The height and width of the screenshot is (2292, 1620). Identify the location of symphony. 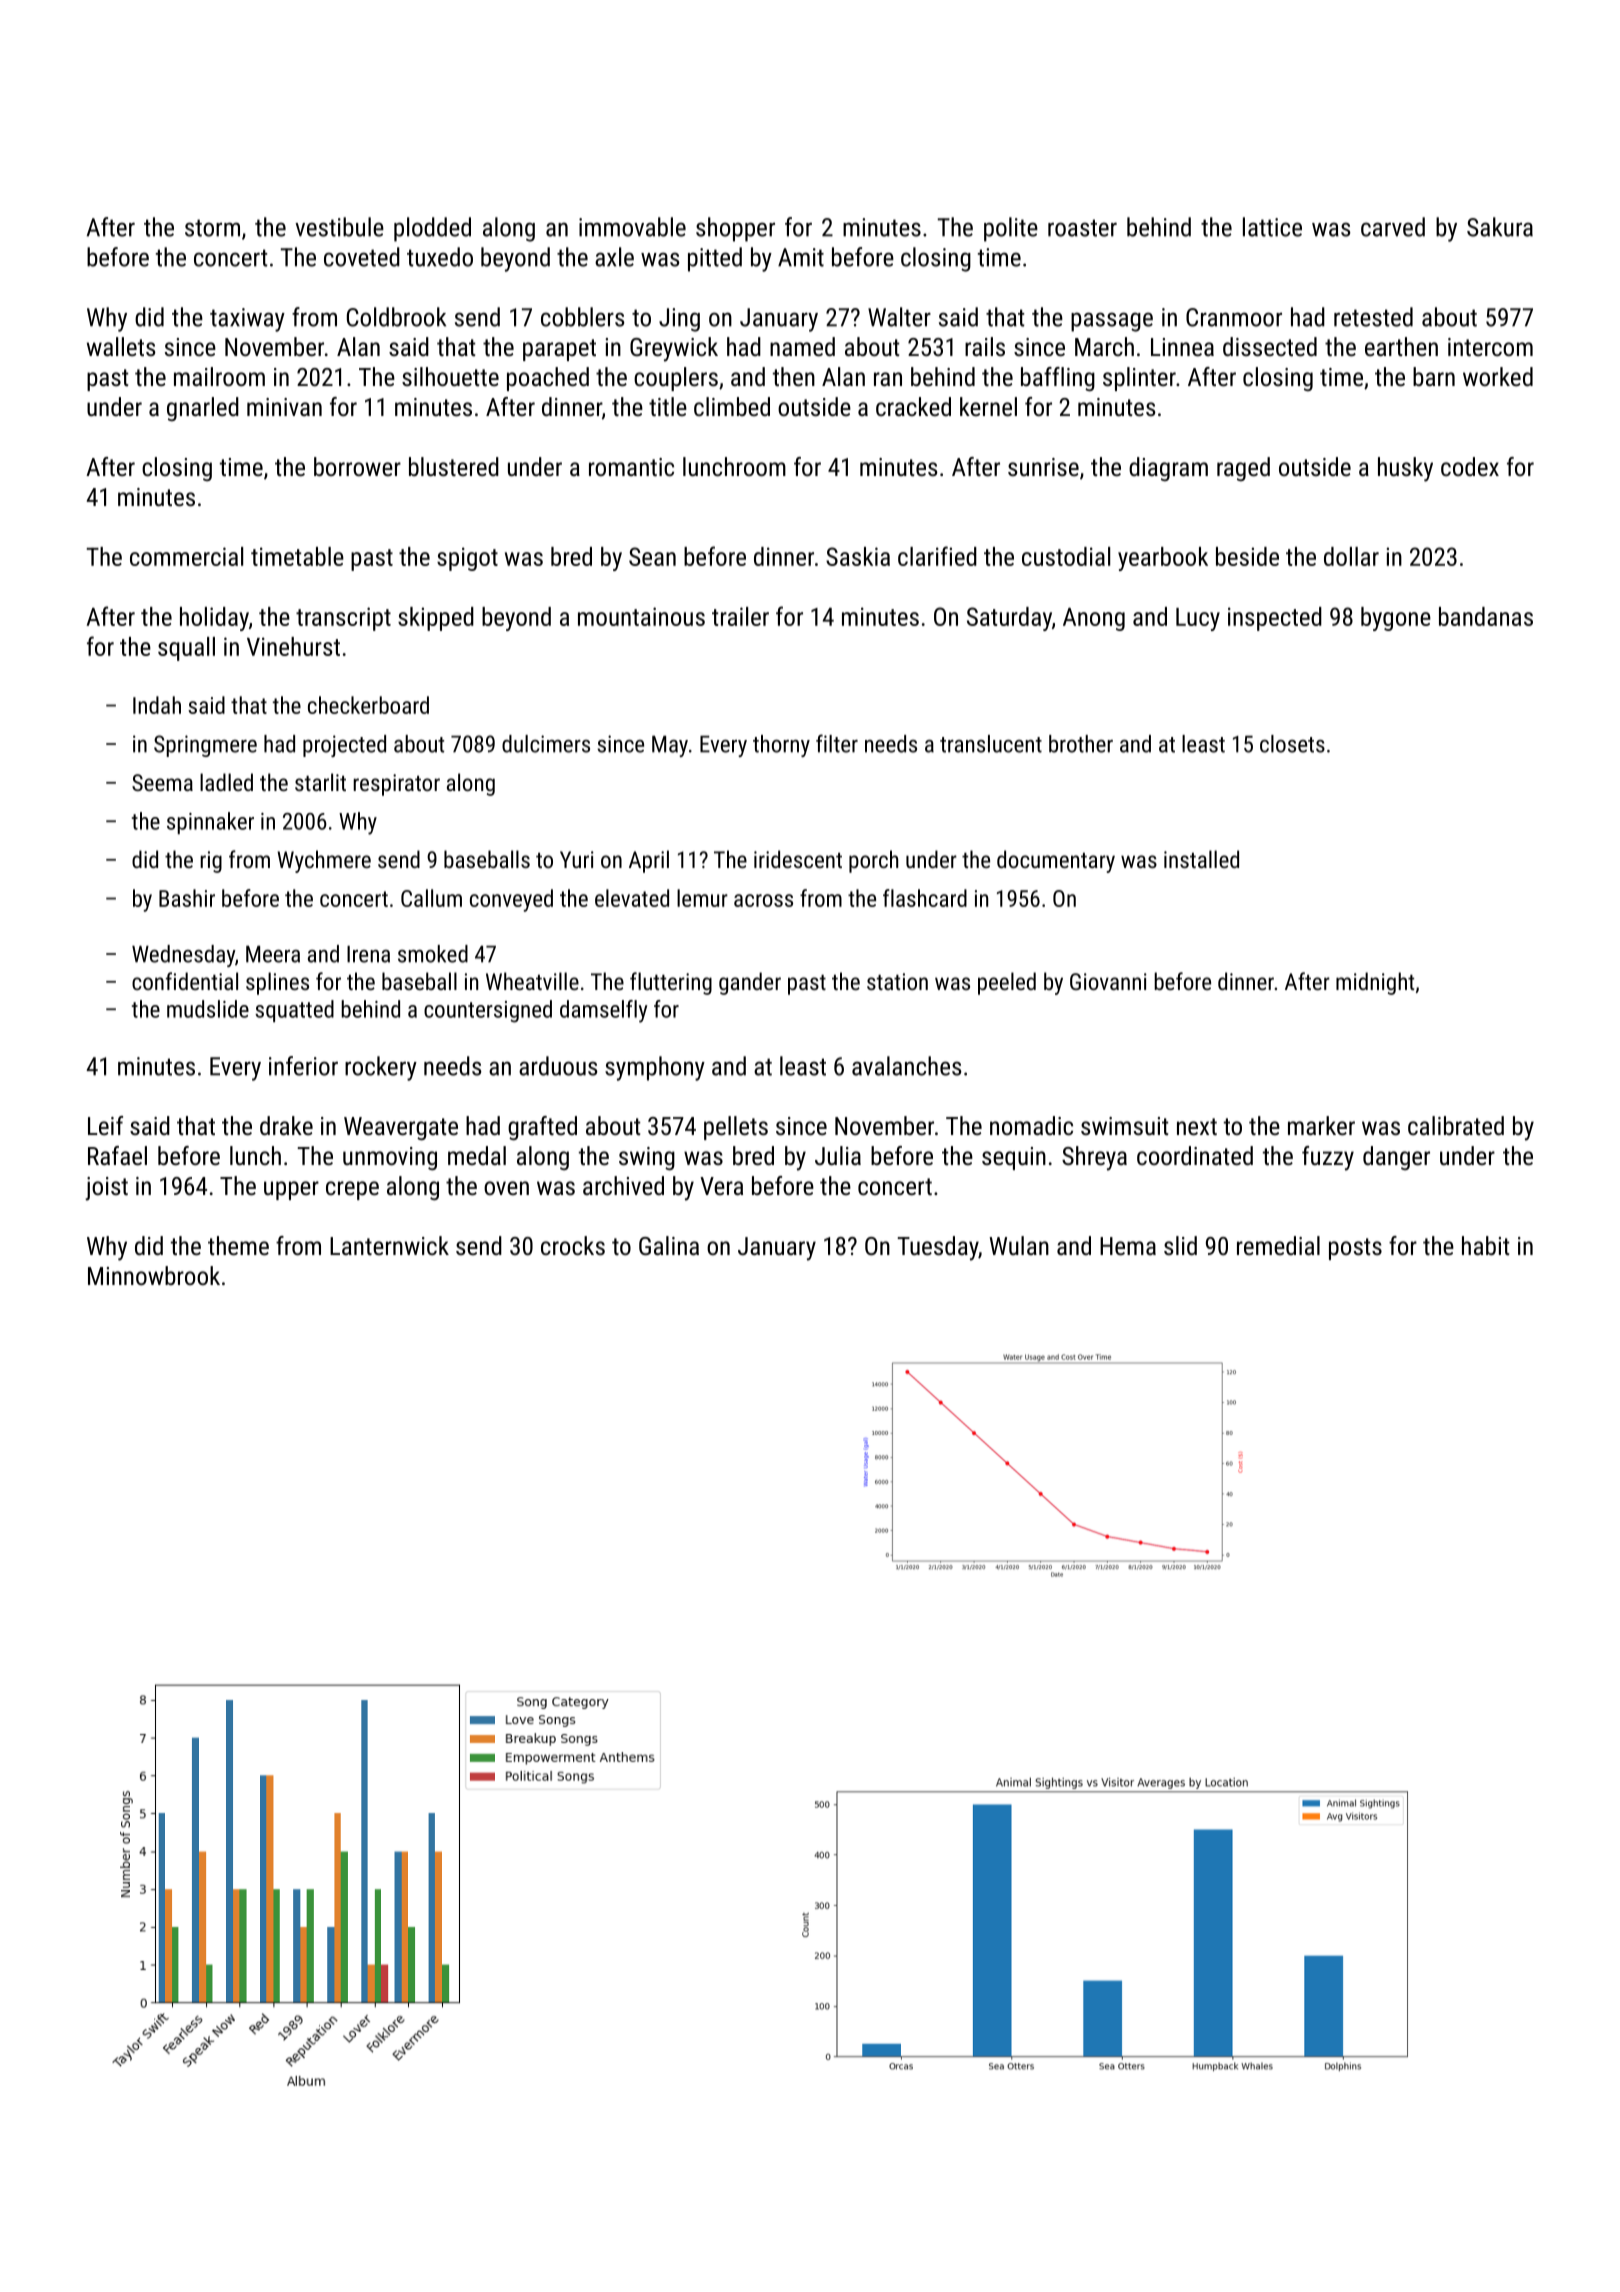
(655, 1068).
